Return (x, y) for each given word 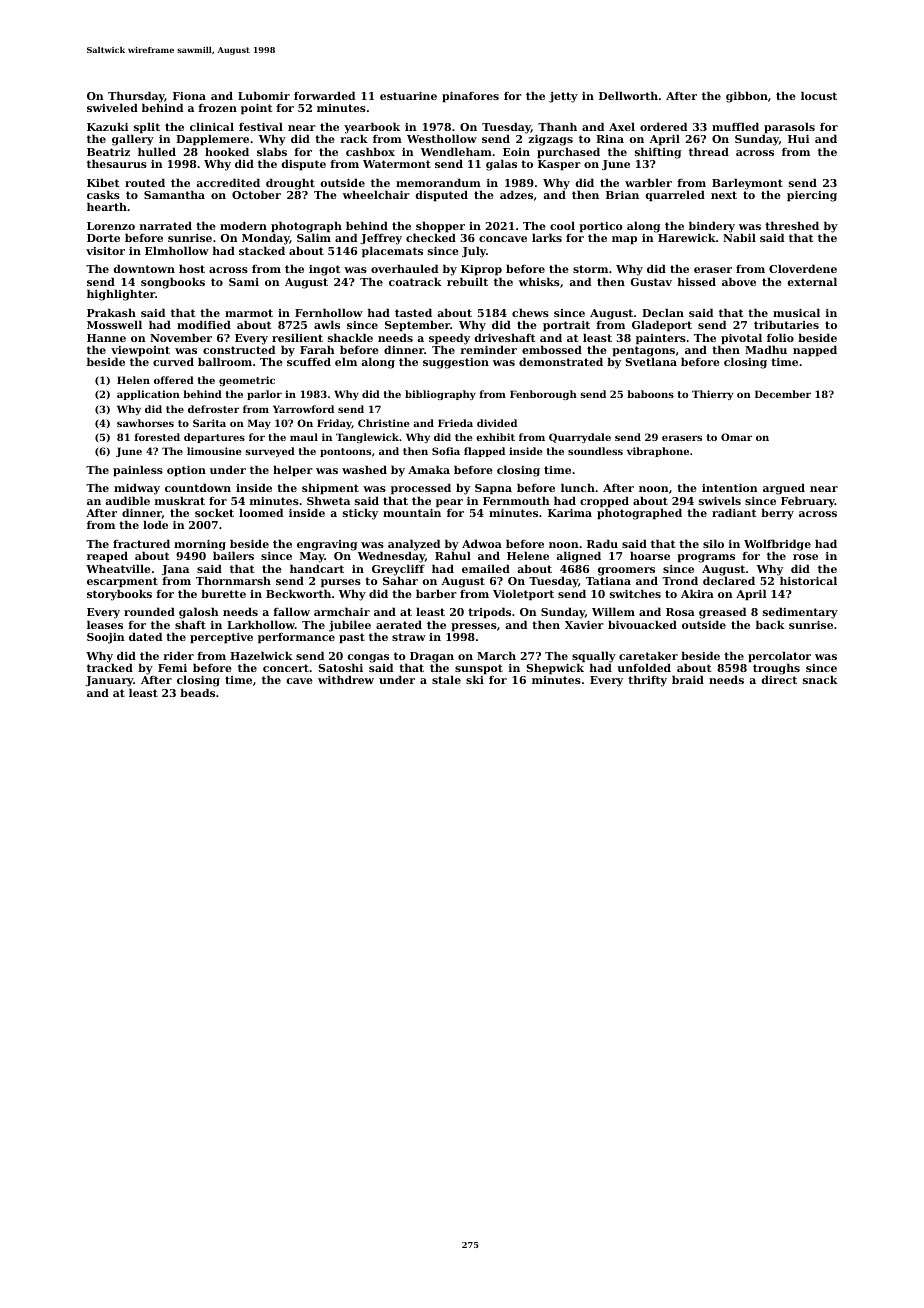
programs (706, 558)
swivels (720, 500)
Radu (602, 543)
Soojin (106, 638)
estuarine (408, 96)
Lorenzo (111, 226)
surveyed (270, 452)
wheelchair (376, 194)
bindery (712, 227)
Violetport (523, 595)
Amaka (429, 469)
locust (819, 95)
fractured (141, 543)
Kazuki (107, 126)
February (808, 502)
